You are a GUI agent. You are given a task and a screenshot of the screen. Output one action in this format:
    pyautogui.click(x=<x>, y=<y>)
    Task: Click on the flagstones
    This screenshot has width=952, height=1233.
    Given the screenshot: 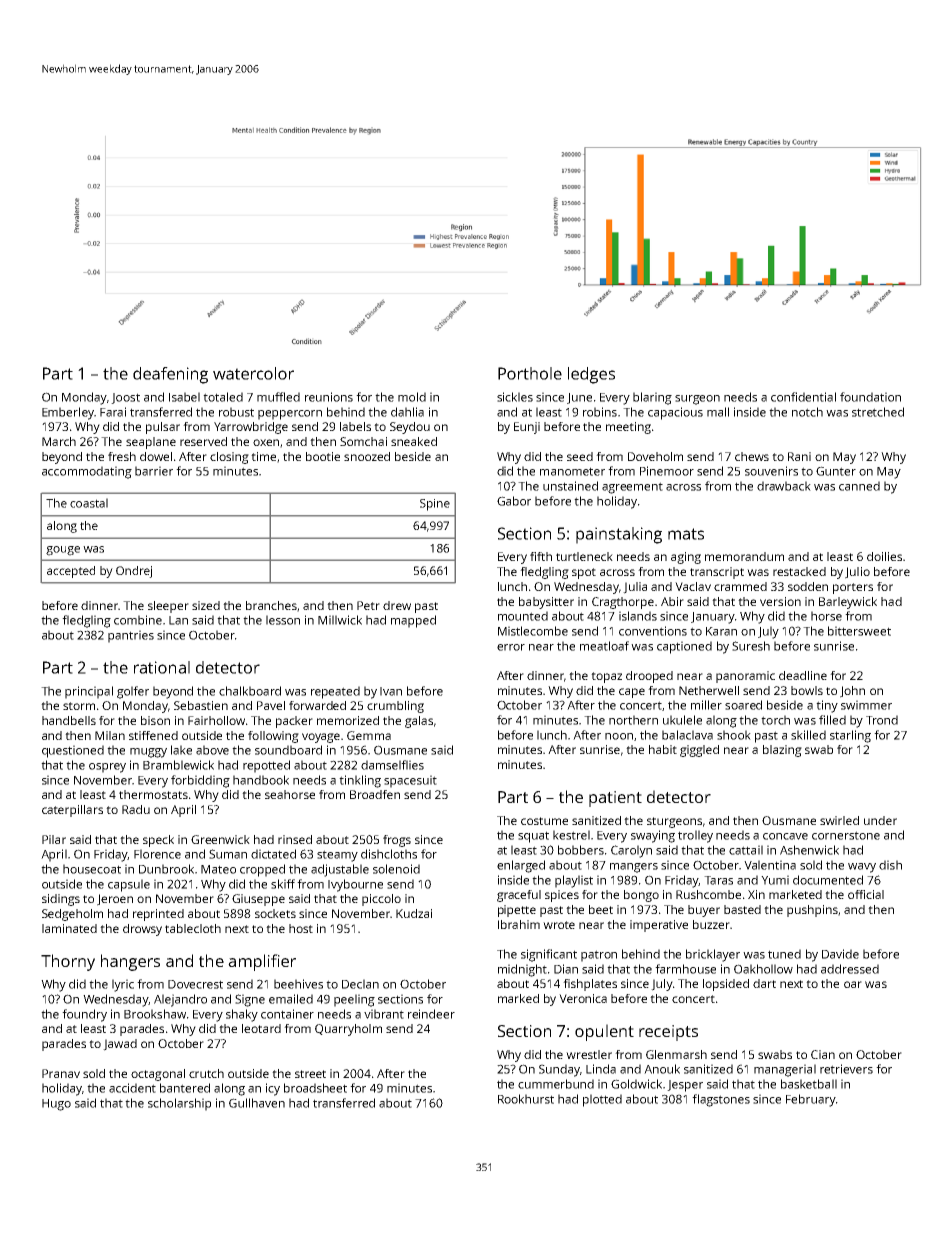 What is the action you would take?
    pyautogui.click(x=721, y=1100)
